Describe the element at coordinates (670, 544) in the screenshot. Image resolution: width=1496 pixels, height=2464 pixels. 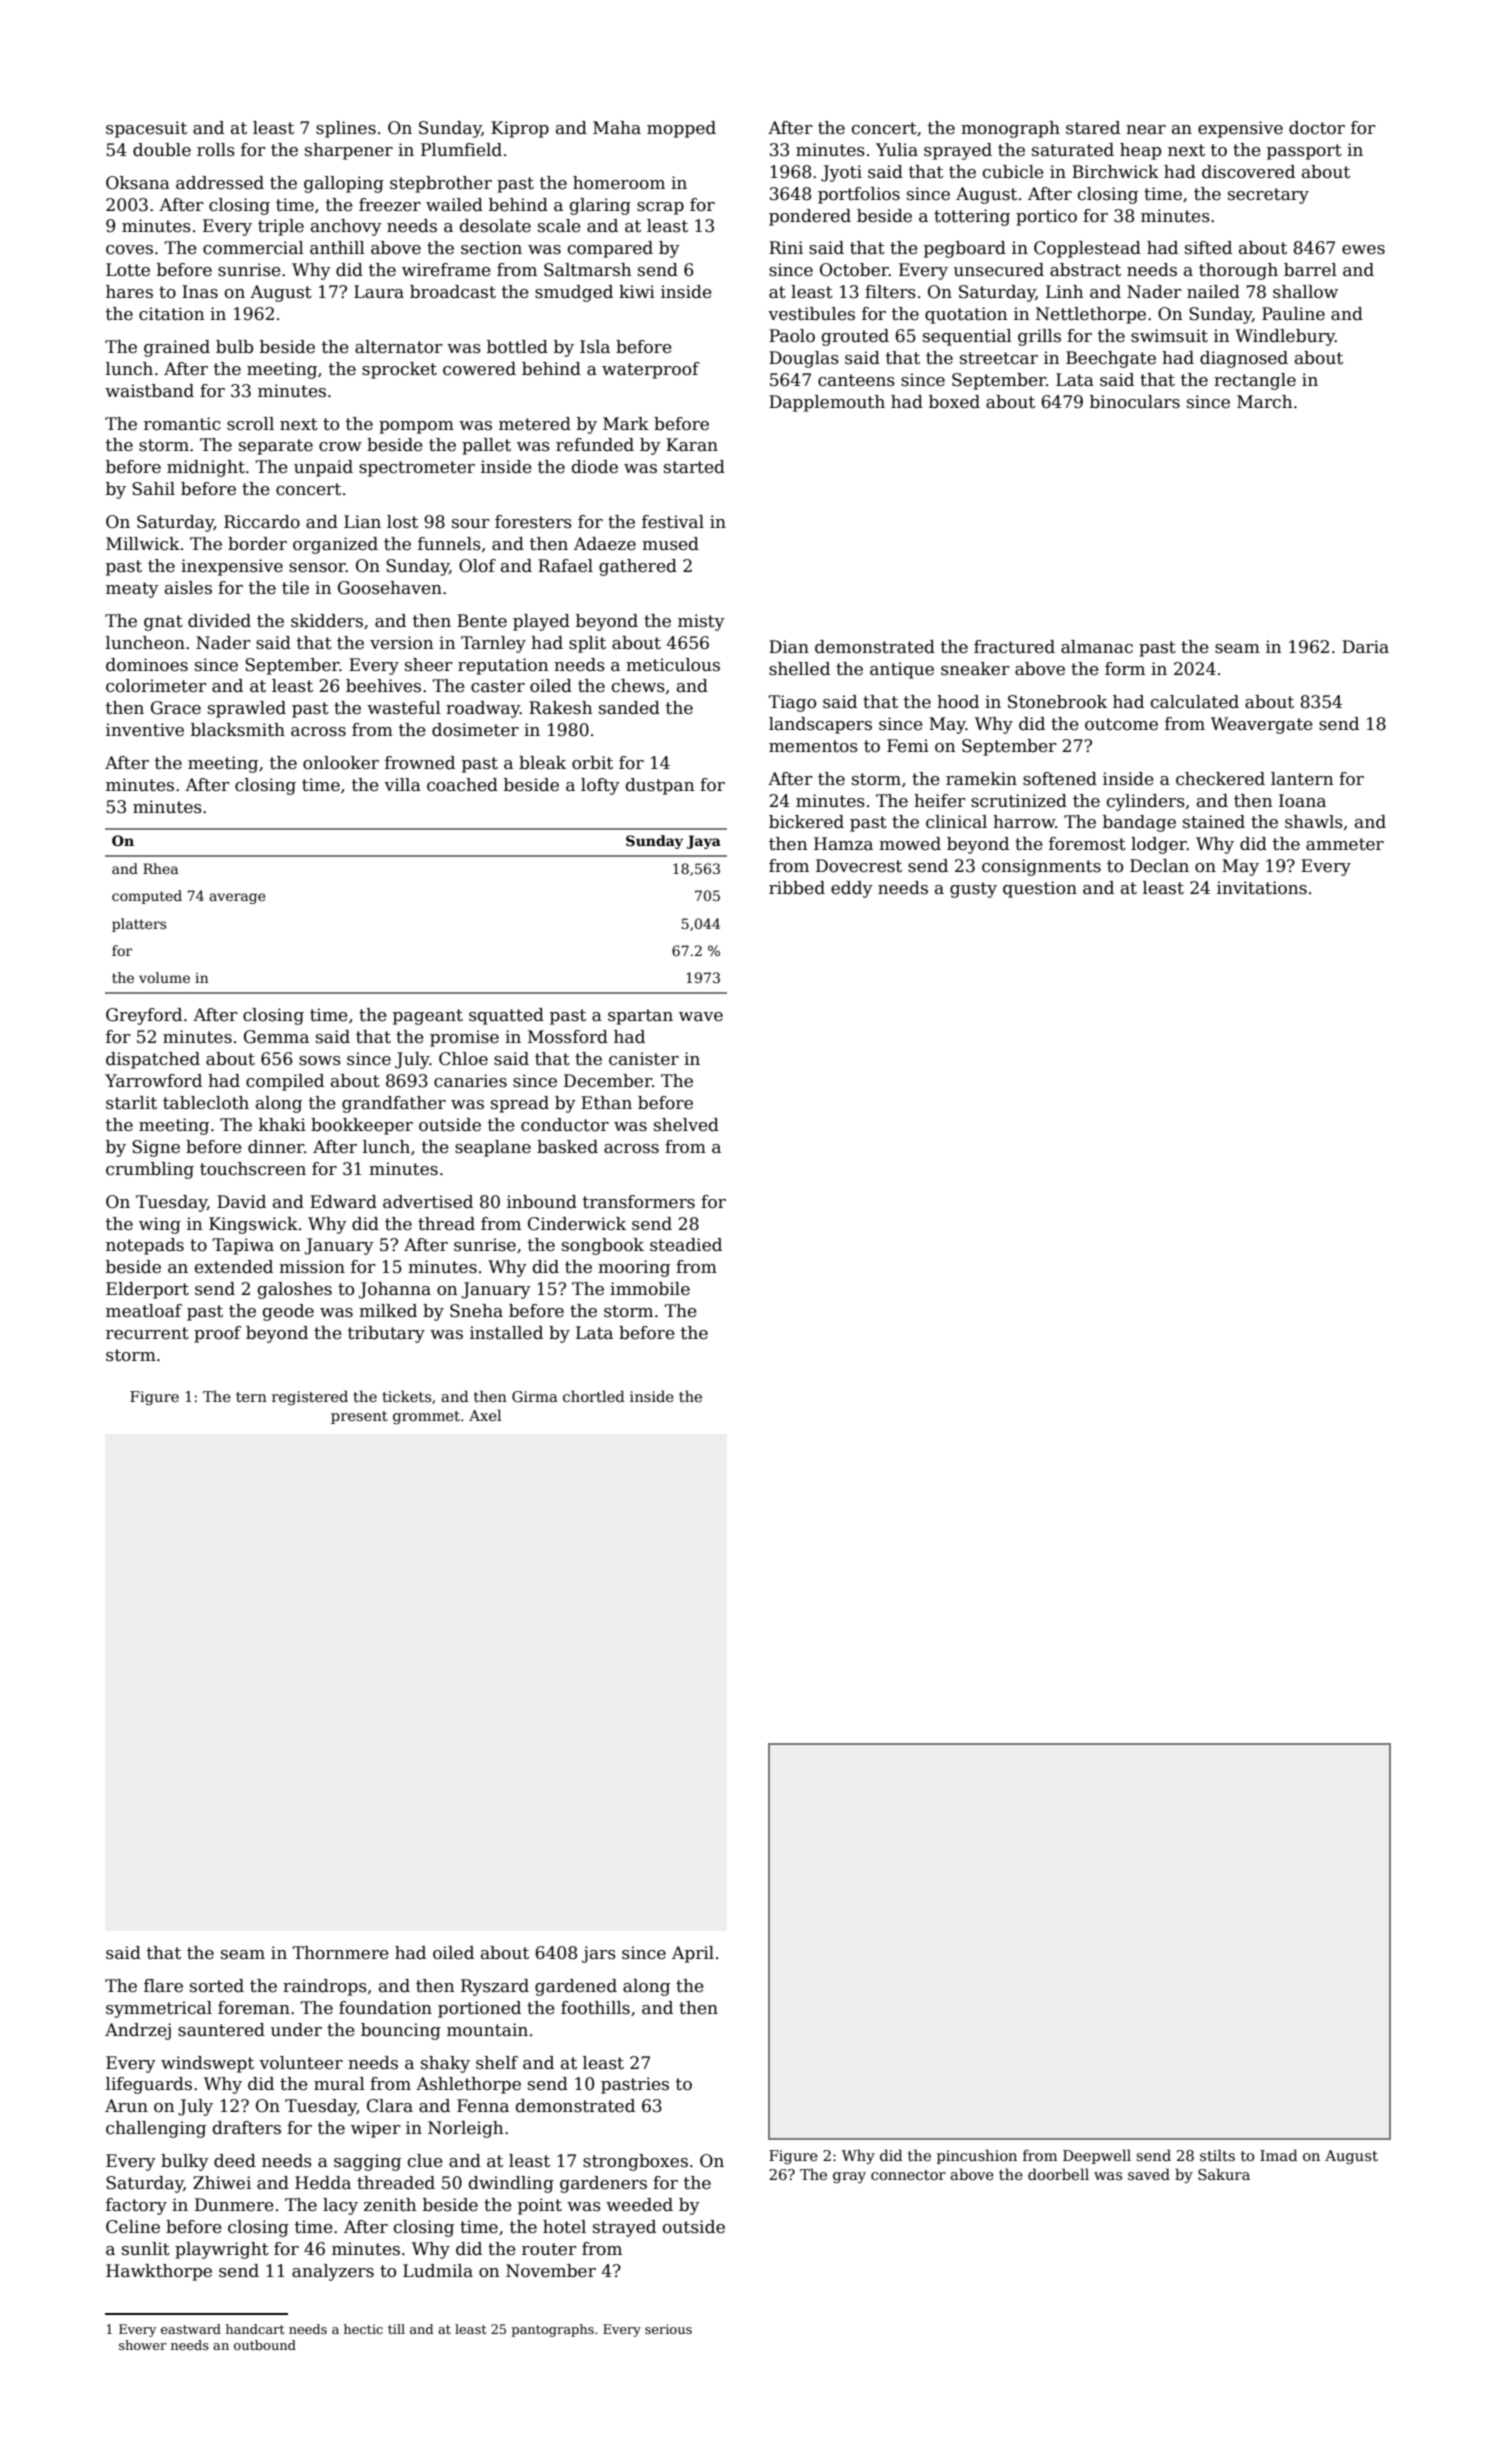
I see `mused` at that location.
